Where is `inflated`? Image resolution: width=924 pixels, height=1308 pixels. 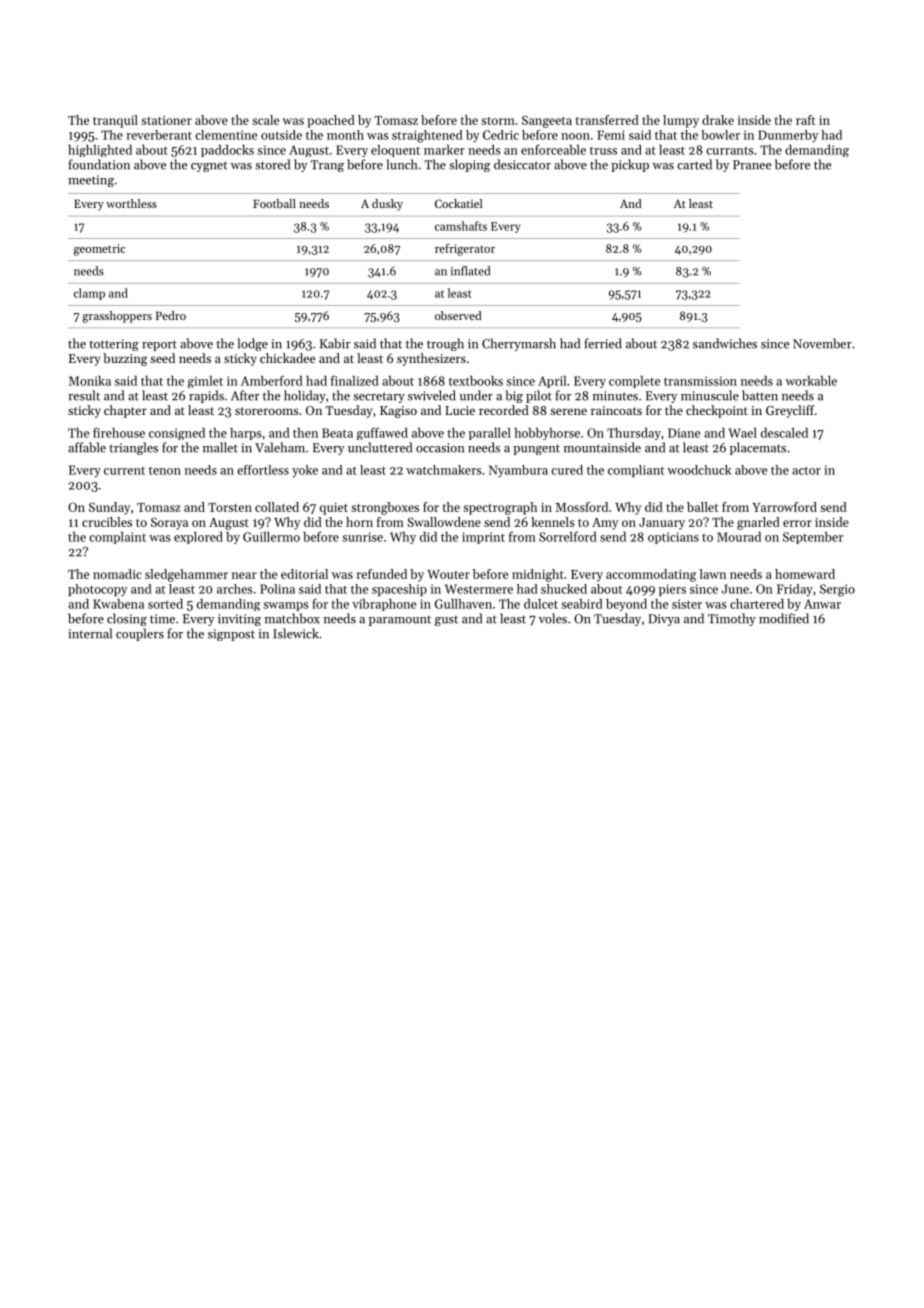
inflated is located at coordinates (470, 271).
